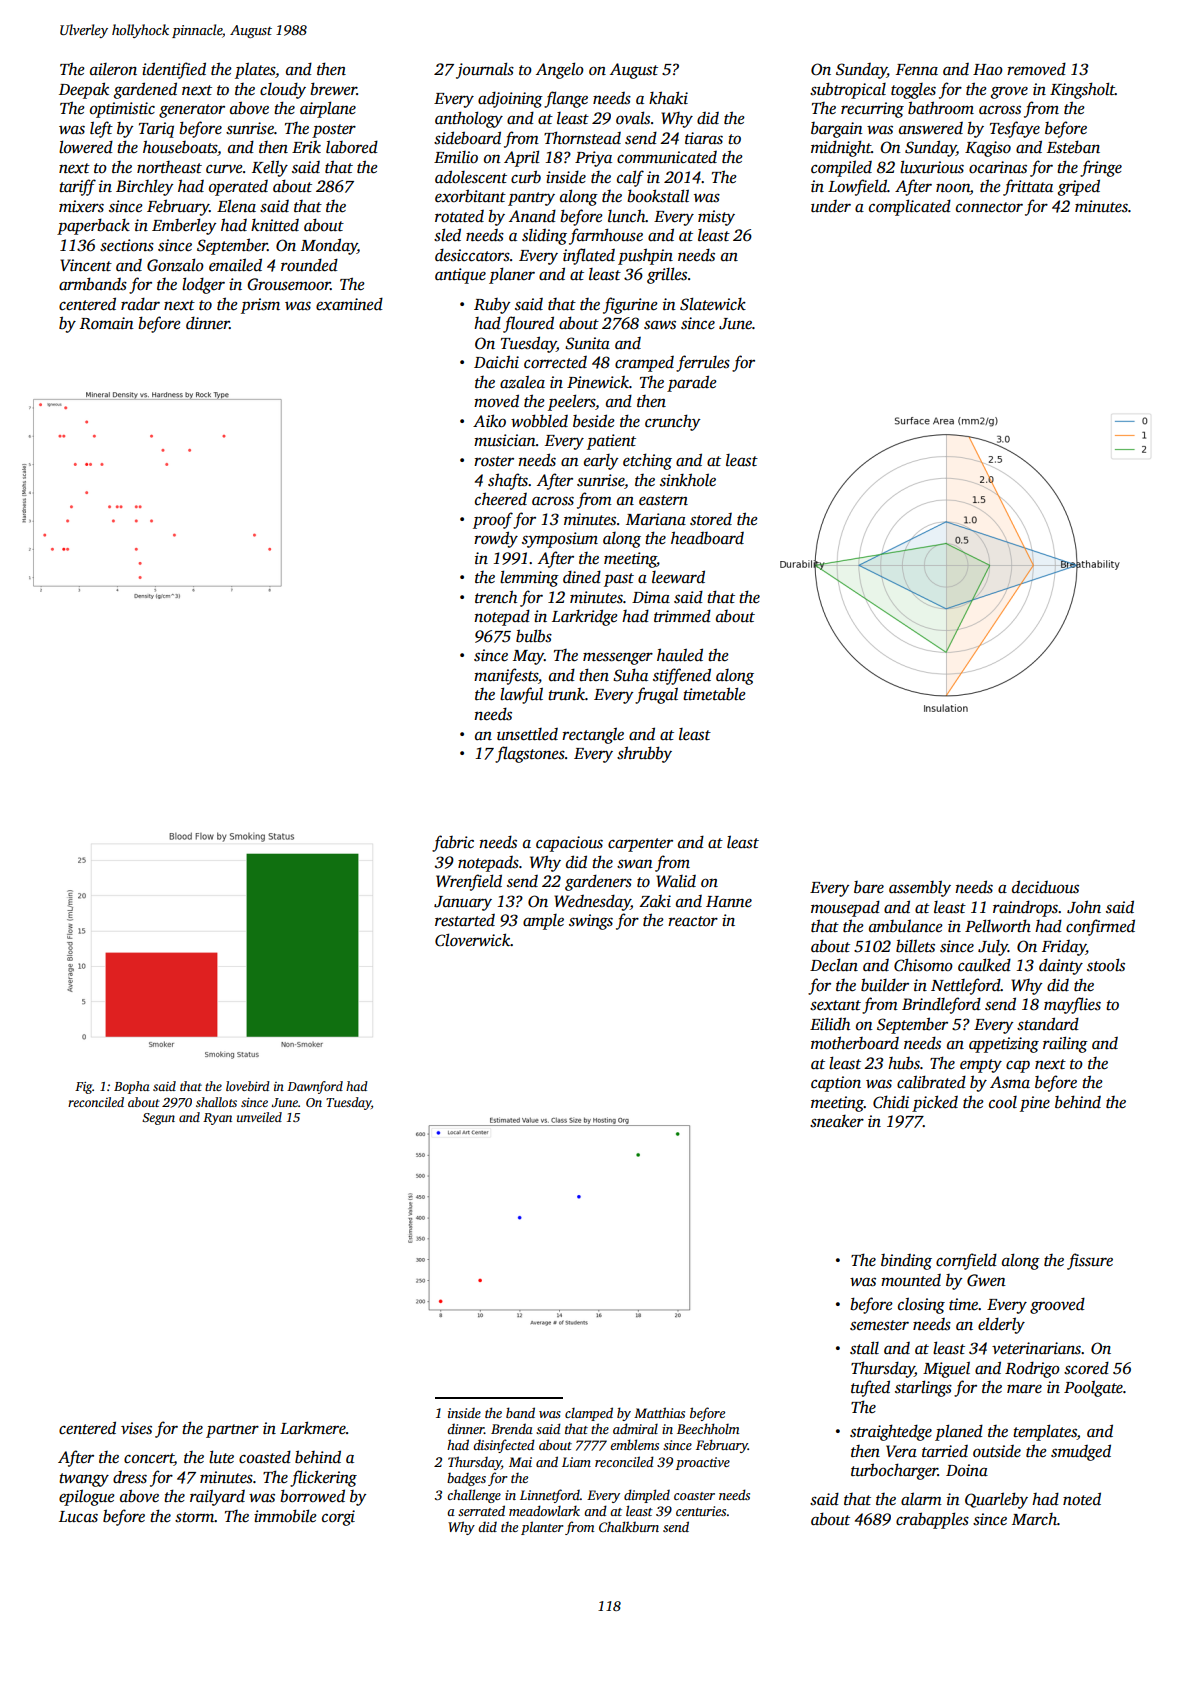 This screenshot has height=1690, width=1195. I want to click on proof, so click(493, 520).
